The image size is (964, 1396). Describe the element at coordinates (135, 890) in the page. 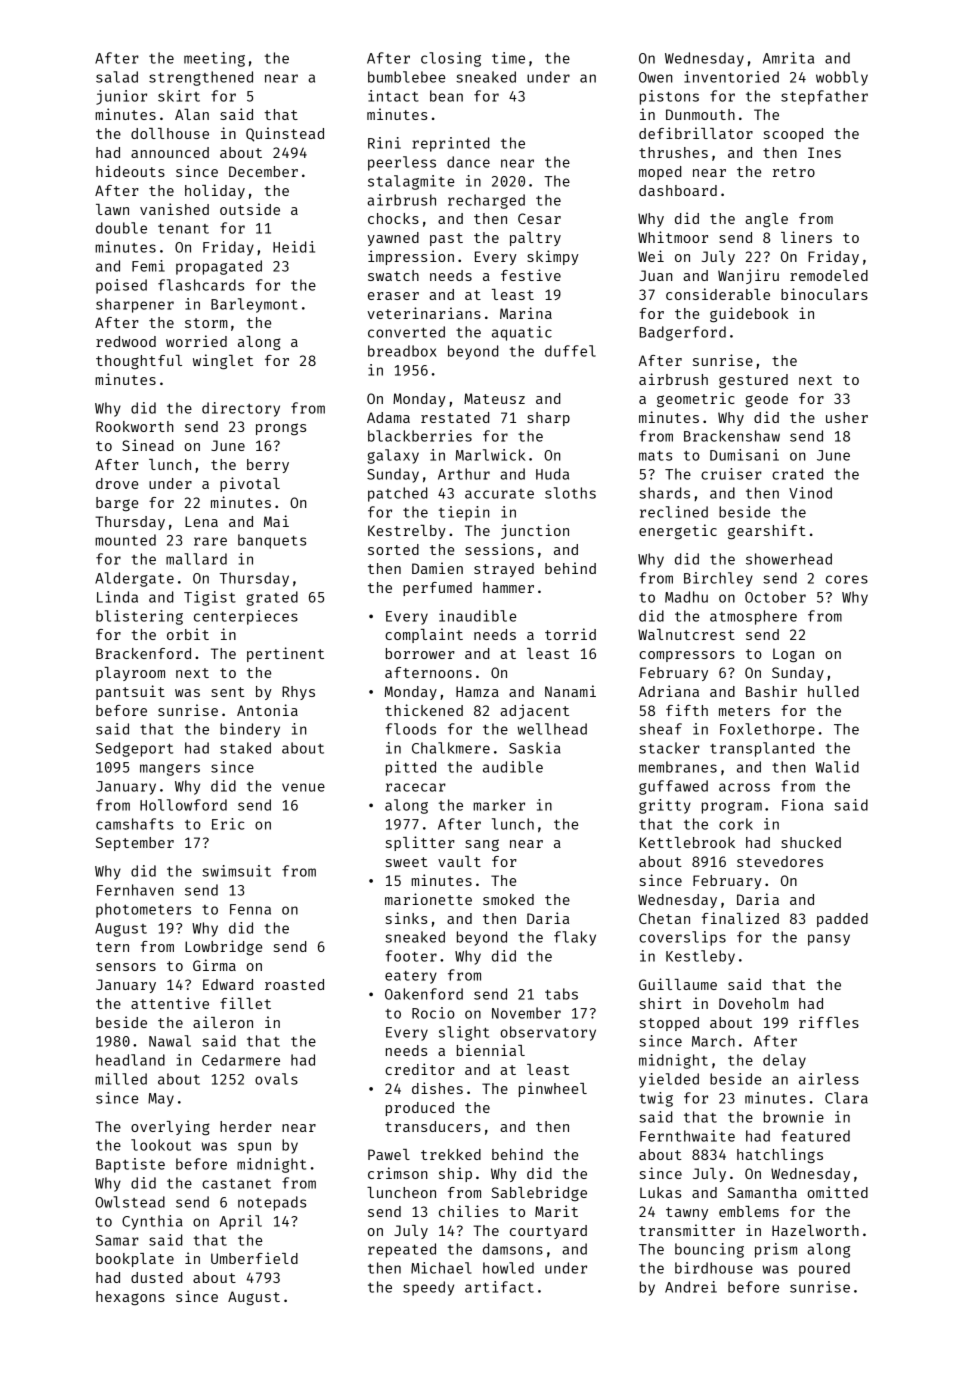

I see `Fernhaven` at that location.
